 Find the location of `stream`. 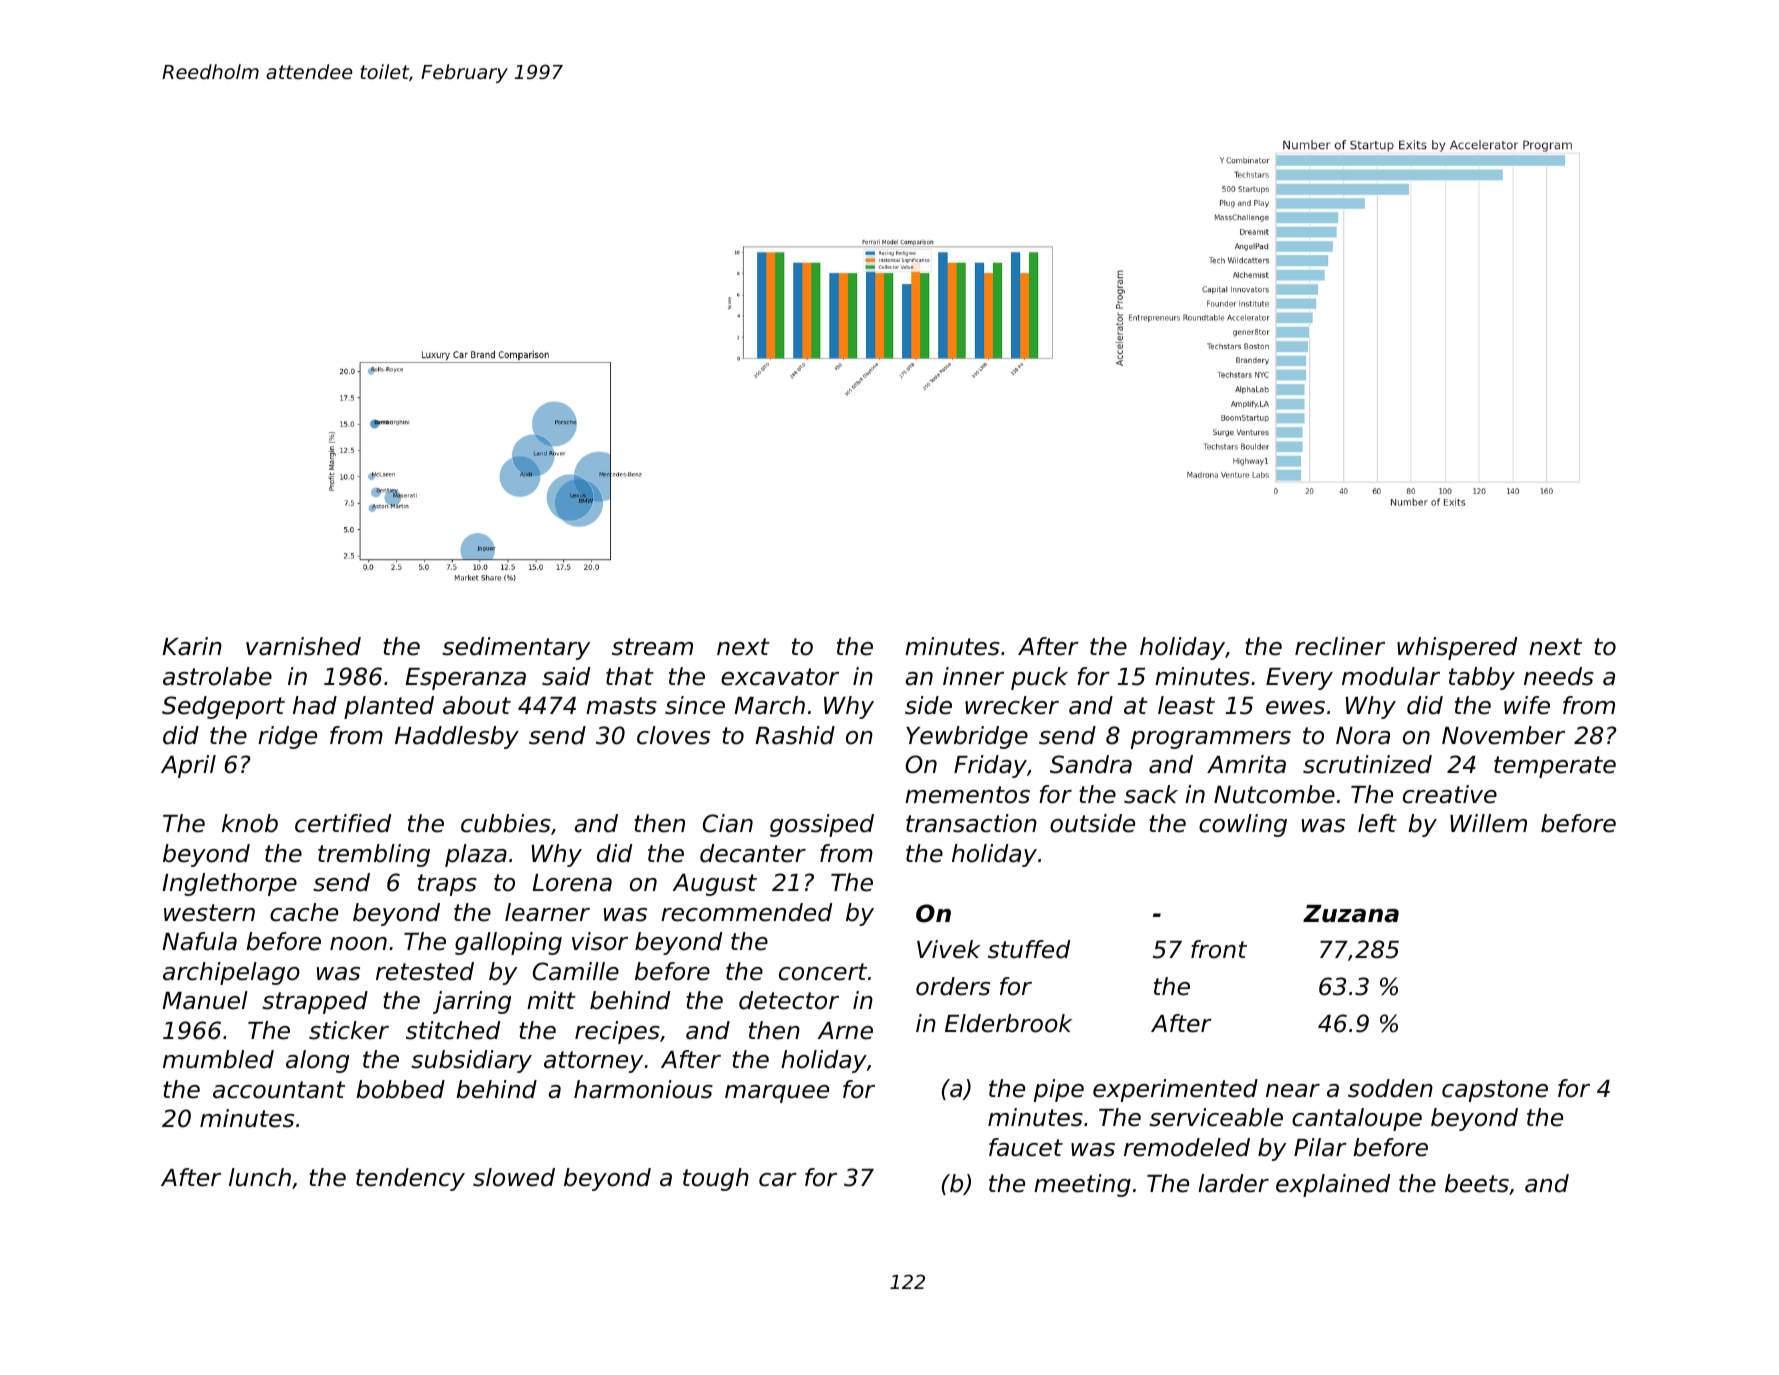

stream is located at coordinates (652, 647).
